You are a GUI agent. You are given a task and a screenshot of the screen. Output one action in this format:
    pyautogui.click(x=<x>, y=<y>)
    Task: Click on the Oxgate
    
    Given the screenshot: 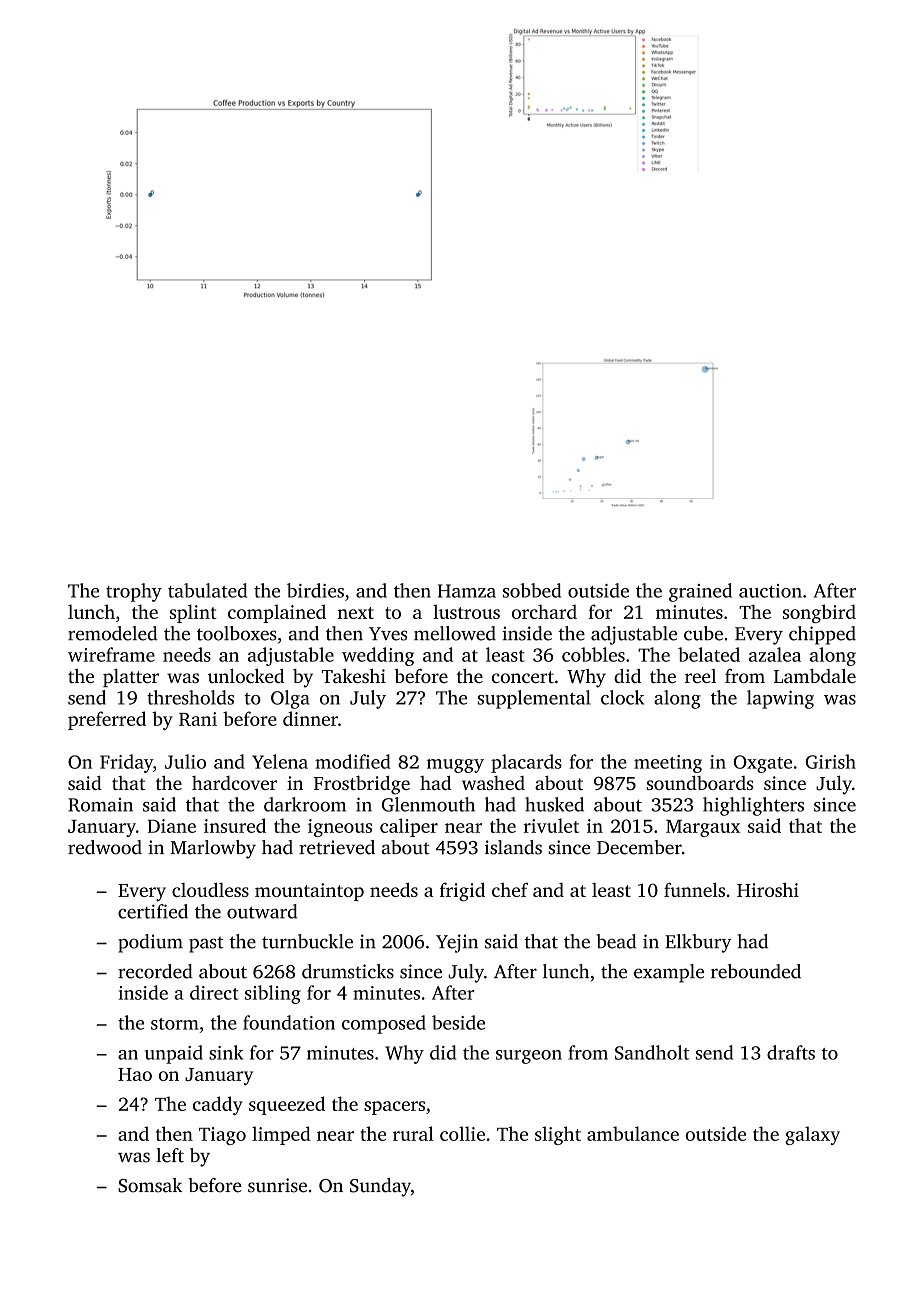 What is the action you would take?
    pyautogui.click(x=763, y=764)
